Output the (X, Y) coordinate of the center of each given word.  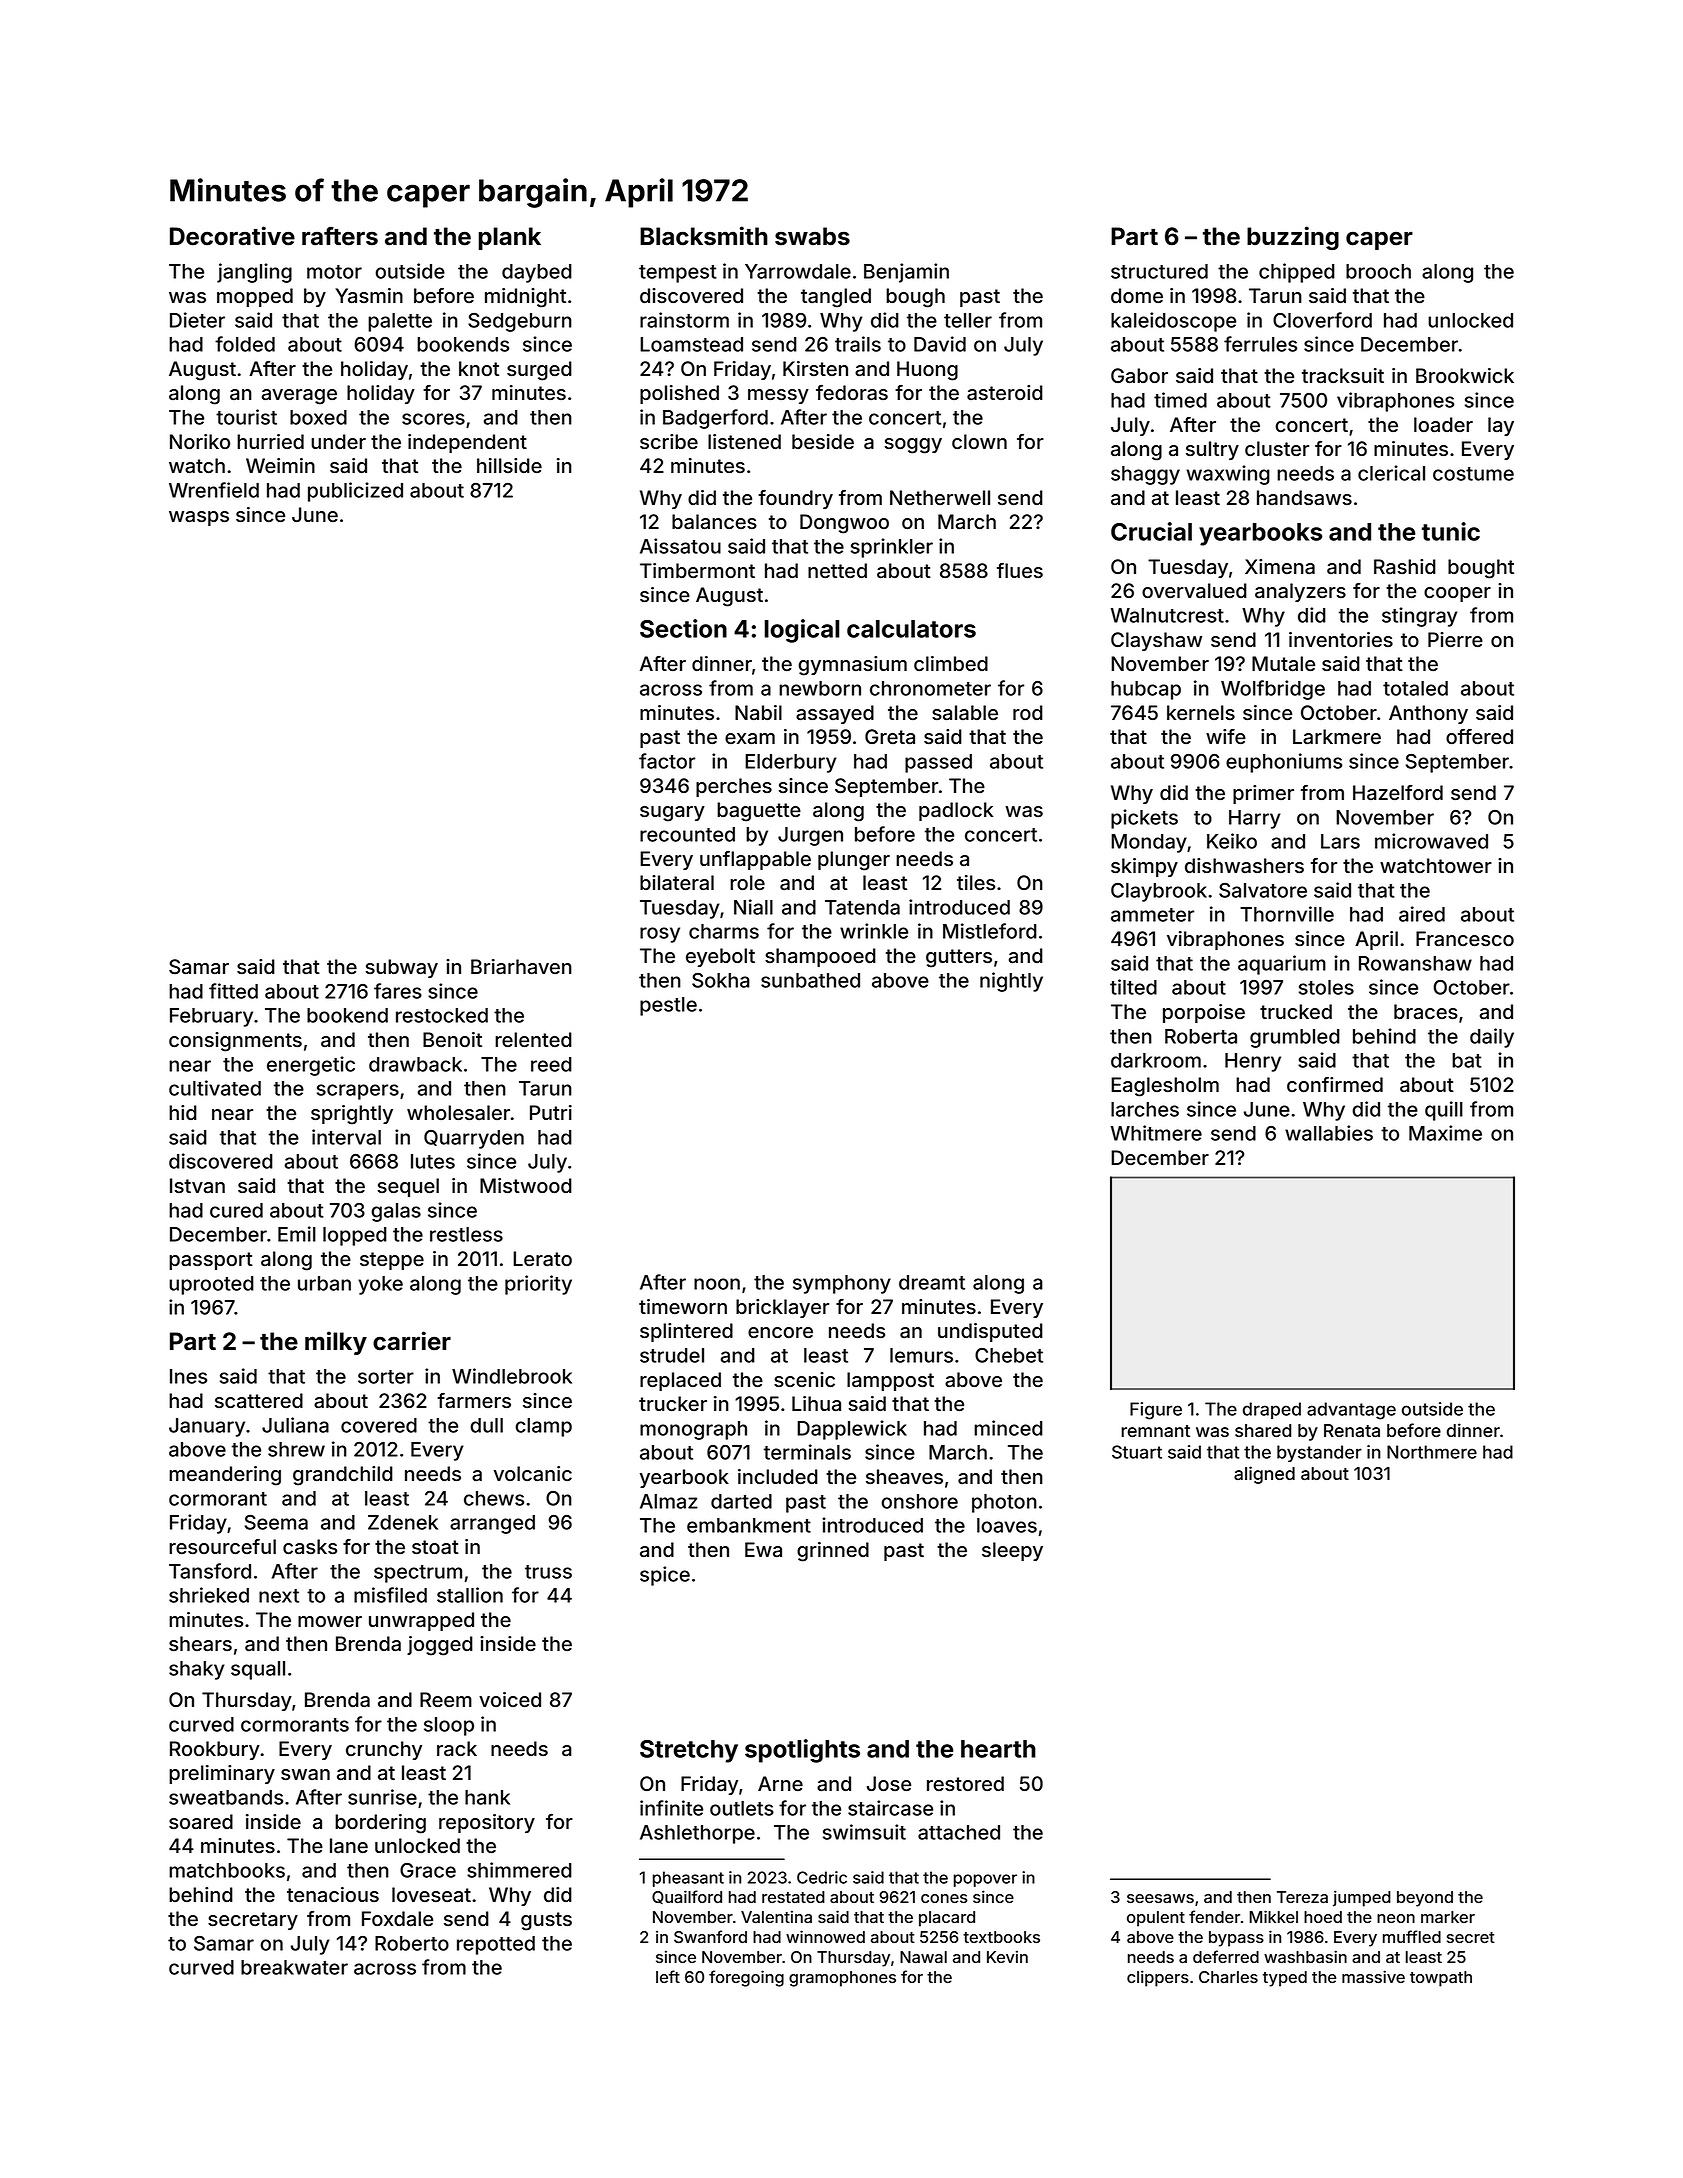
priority (538, 1285)
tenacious (333, 1895)
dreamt (932, 1282)
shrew (296, 1449)
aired (1422, 914)
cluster (1277, 448)
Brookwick (1465, 375)
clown (979, 441)
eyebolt (720, 957)
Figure (1156, 1411)
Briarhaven (521, 967)
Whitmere (1156, 1133)
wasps (199, 518)
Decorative (232, 236)
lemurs (921, 1355)
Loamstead (691, 344)
